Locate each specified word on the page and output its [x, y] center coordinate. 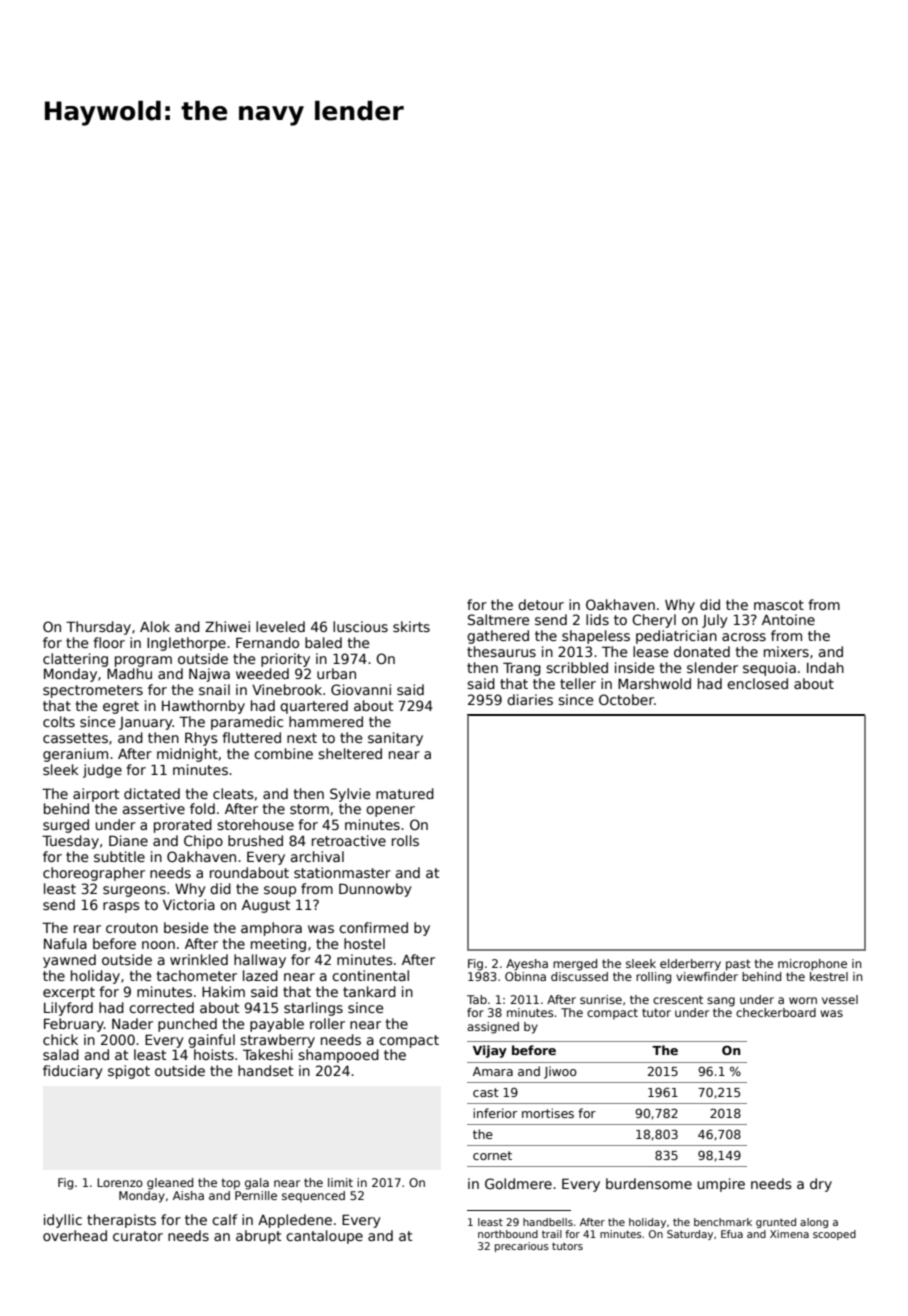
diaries [530, 699]
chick [60, 1039]
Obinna [525, 976]
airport [96, 795]
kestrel [829, 976]
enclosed [757, 683]
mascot [779, 605]
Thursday [98, 628]
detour [541, 604]
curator [138, 1236]
